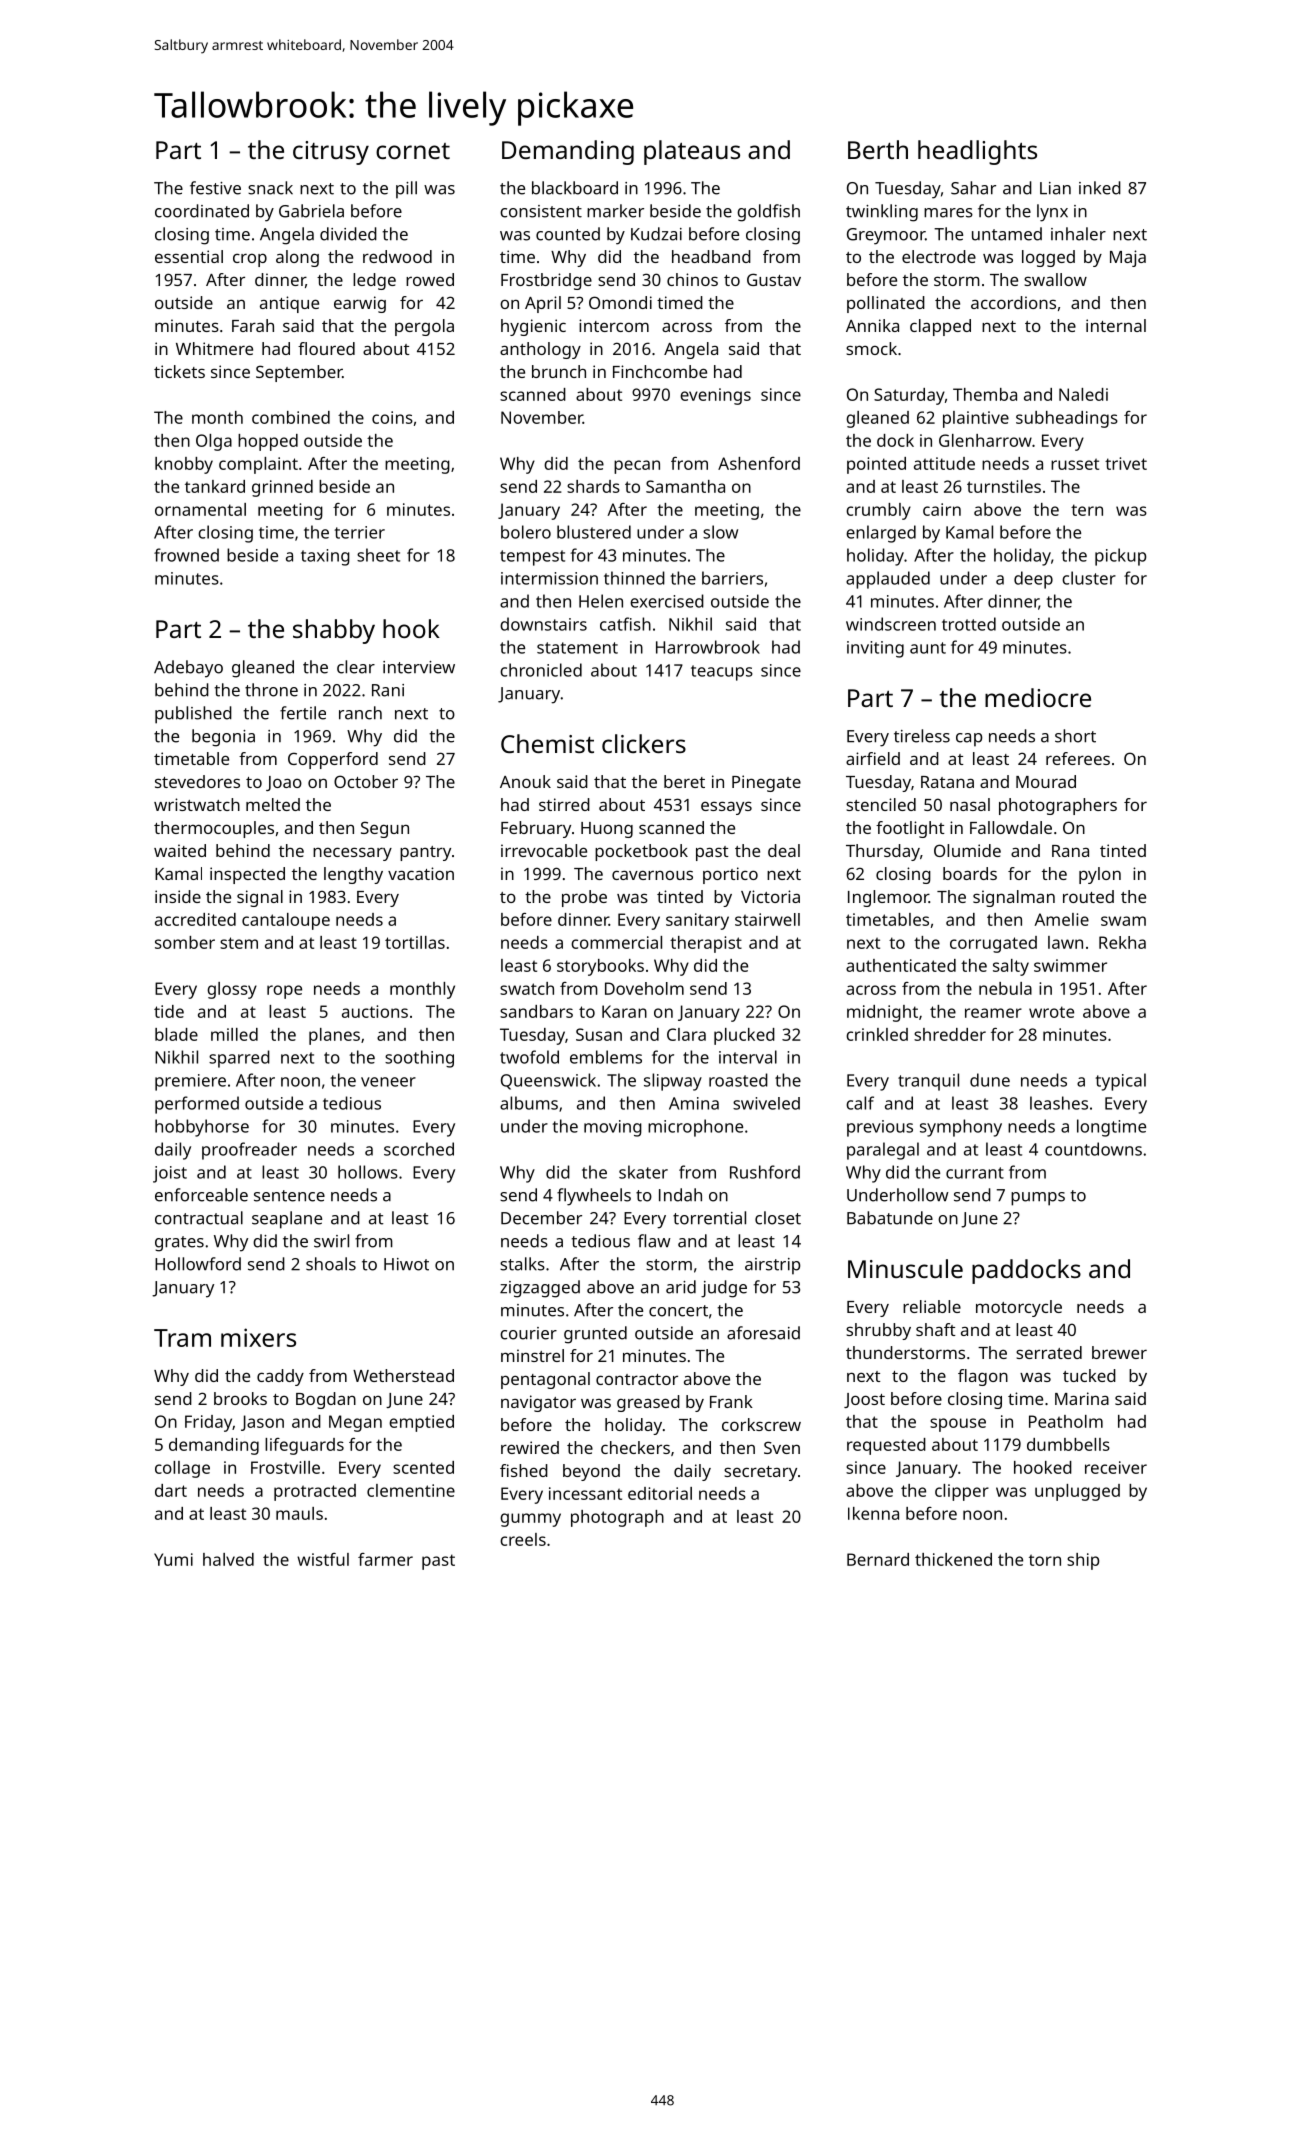 This image has width=1301, height=2143. I want to click on frowned, so click(186, 555).
